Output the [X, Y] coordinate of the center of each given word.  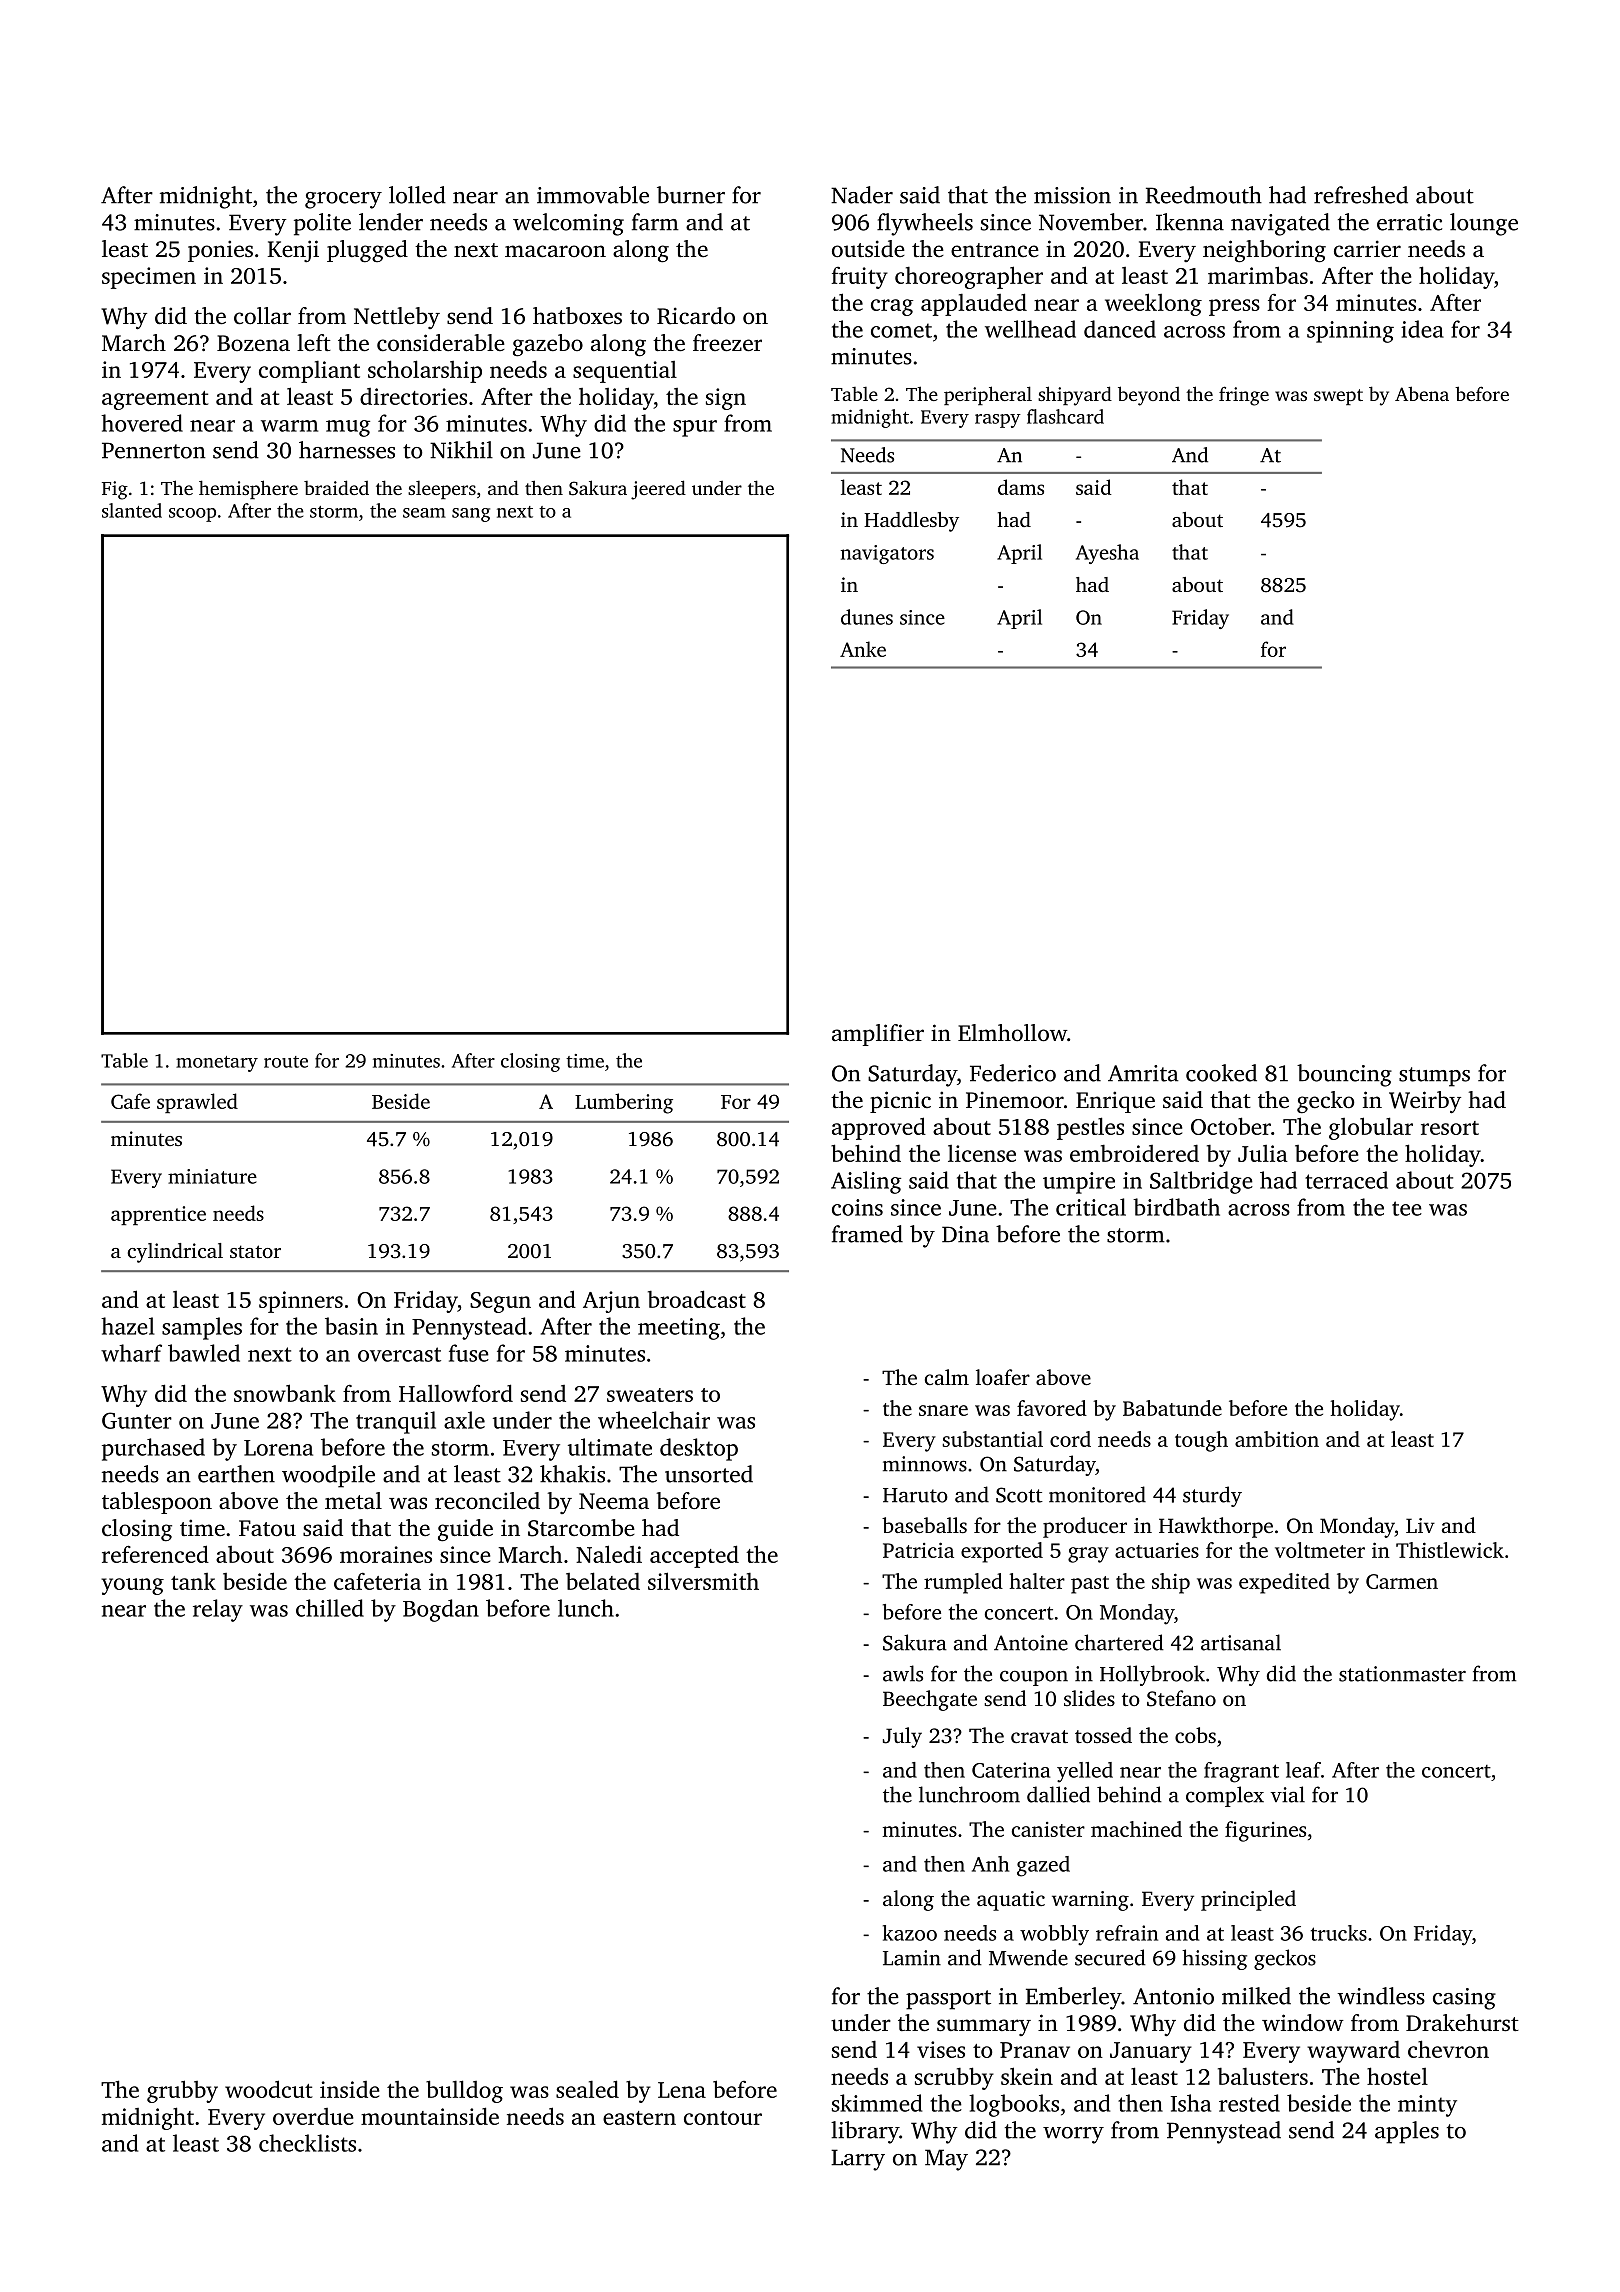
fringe [1244, 396]
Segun [500, 1302]
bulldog [464, 2091]
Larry [858, 2160]
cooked [1221, 1073]
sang [471, 515]
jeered [658, 490]
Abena [1422, 393]
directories [413, 396]
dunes [867, 617]
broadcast [697, 1299]
